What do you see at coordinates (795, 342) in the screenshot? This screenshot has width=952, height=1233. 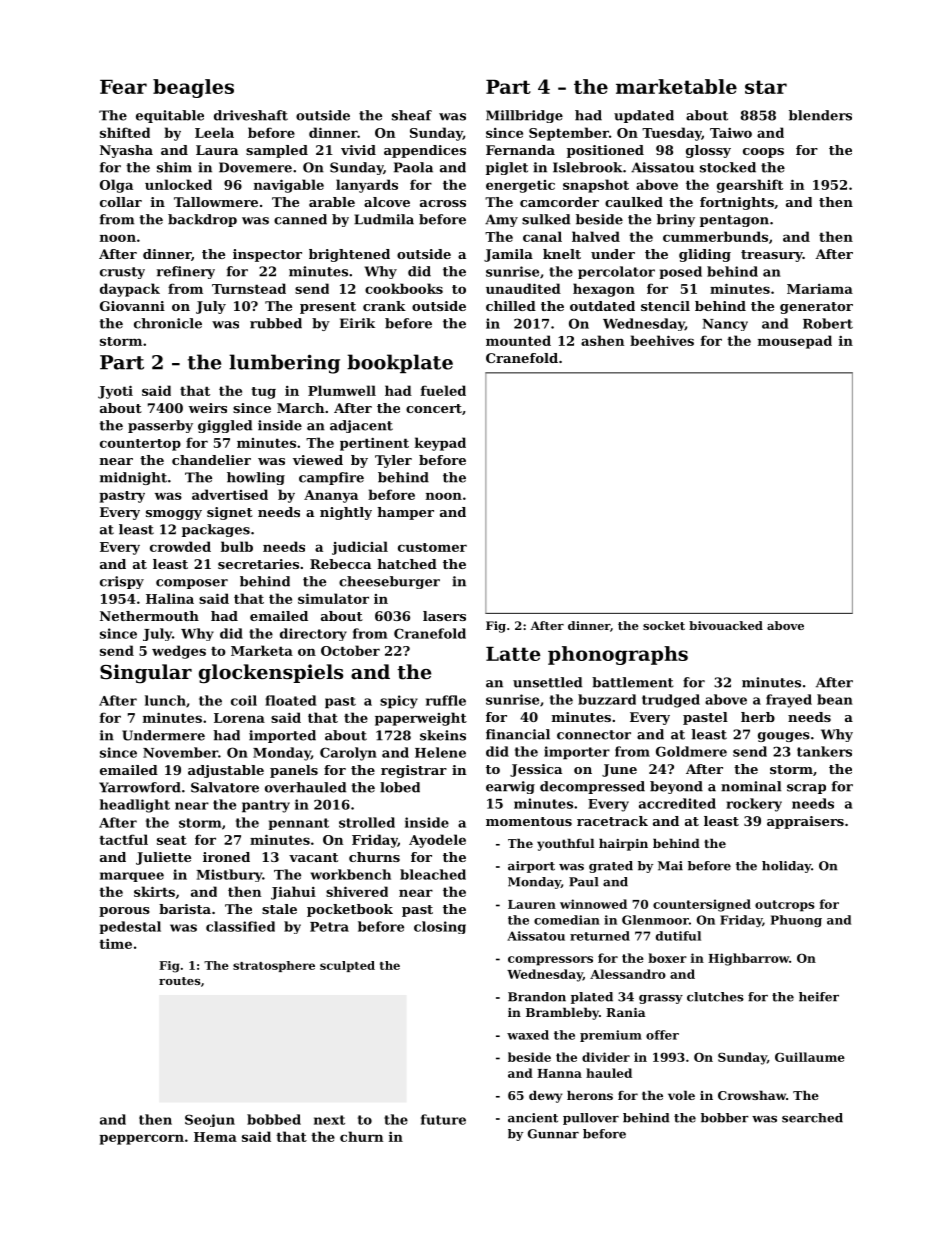 I see `mousepad` at bounding box center [795, 342].
